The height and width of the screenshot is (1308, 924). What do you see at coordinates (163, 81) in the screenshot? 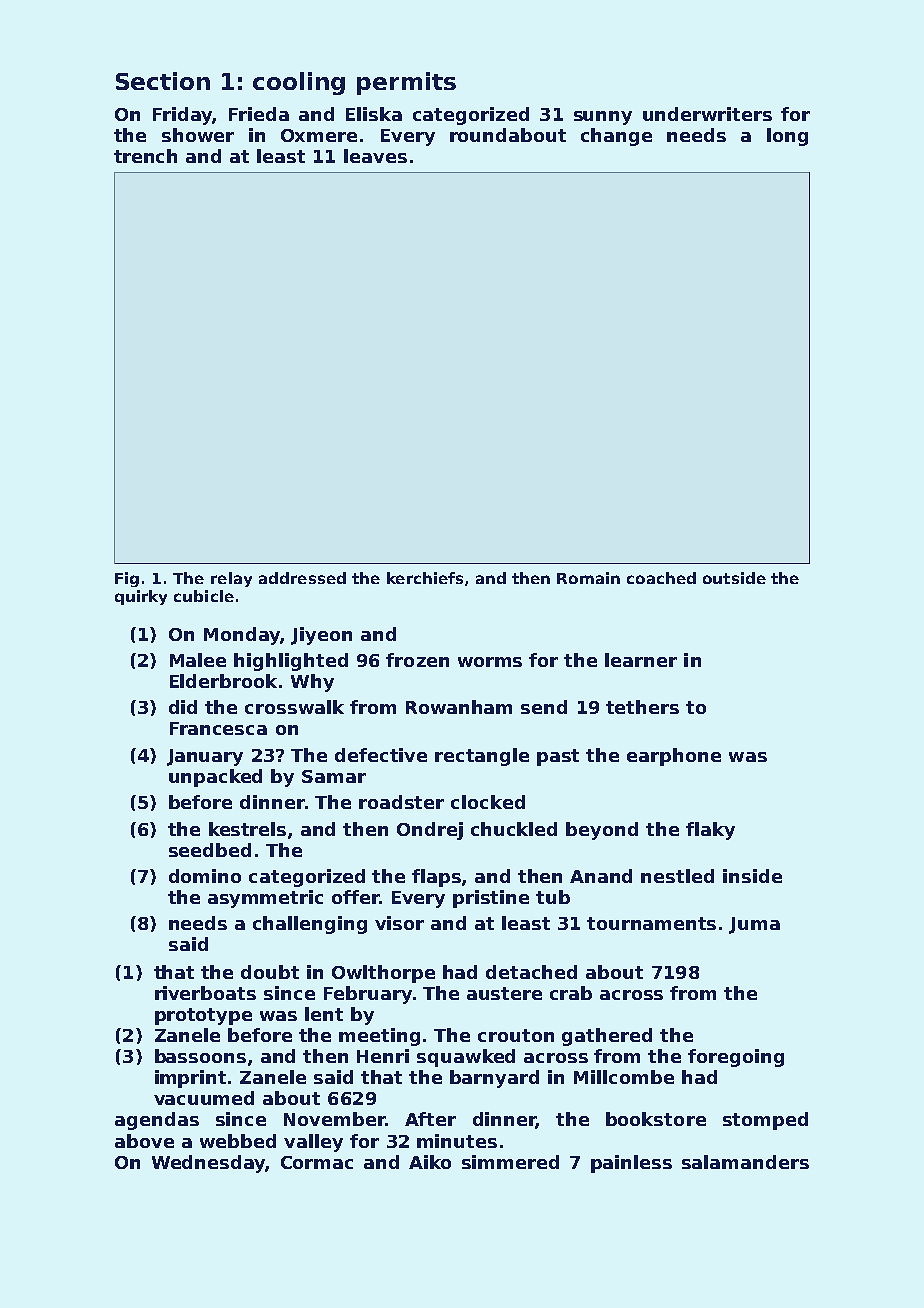
I see `Section` at bounding box center [163, 81].
